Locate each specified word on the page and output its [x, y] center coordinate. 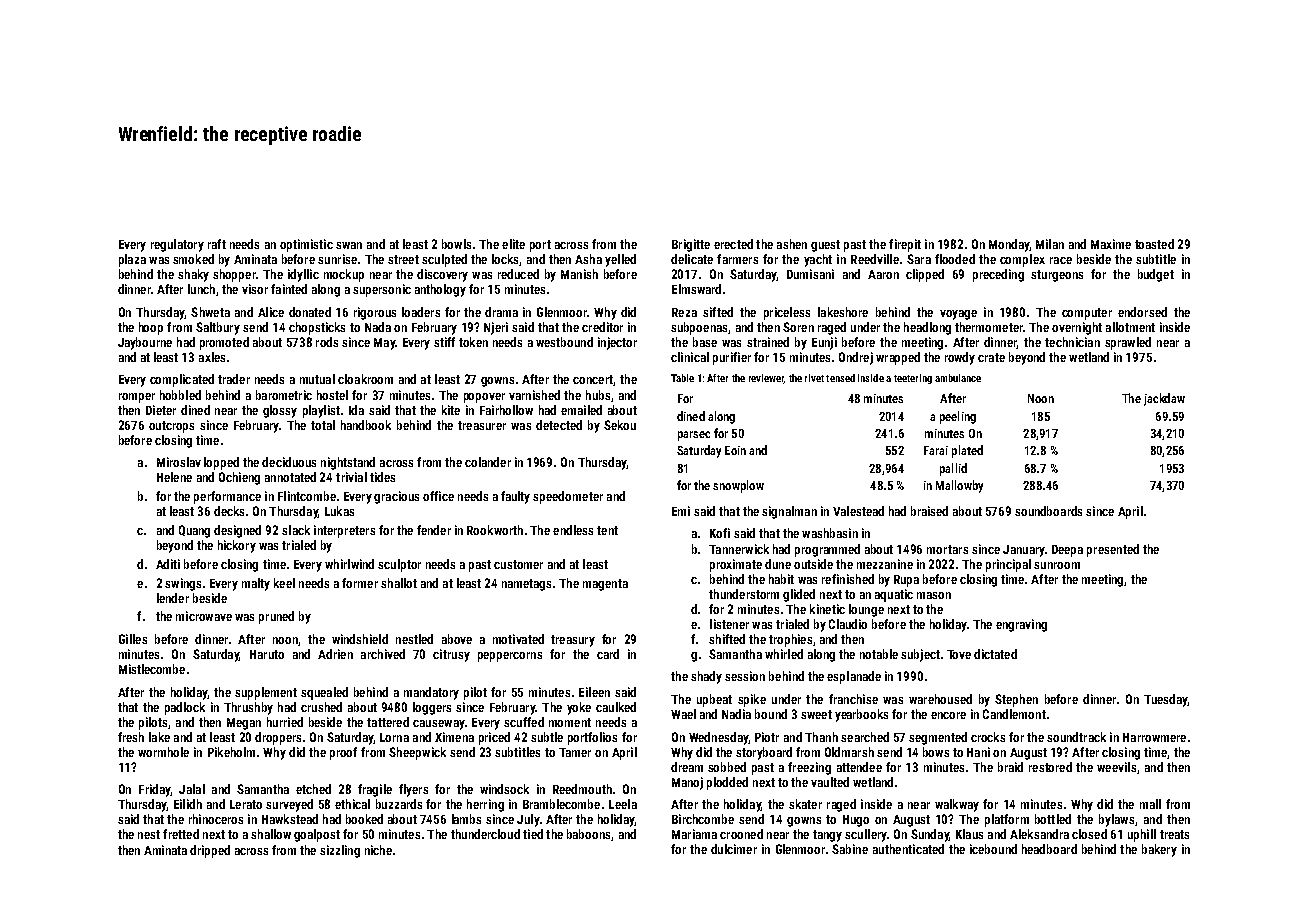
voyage [958, 315]
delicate [692, 259]
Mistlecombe [152, 669]
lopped [221, 463]
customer [518, 564]
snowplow [738, 486]
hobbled [180, 395]
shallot [399, 583]
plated [967, 451]
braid [1010, 767]
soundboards [1048, 511]
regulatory [177, 245]
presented [1113, 550]
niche [378, 850]
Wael [683, 714]
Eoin [735, 450]
